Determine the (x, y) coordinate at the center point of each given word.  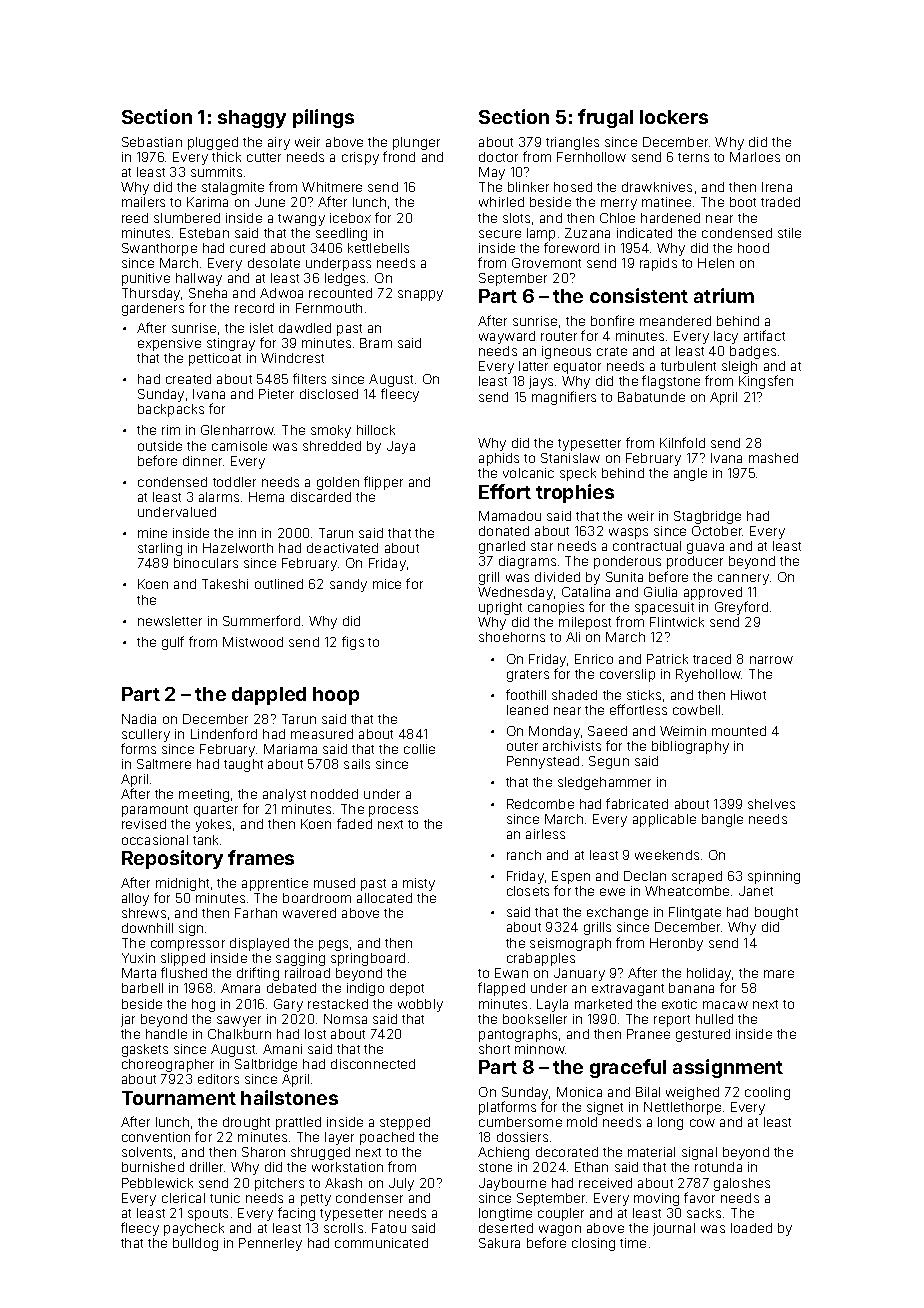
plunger (416, 143)
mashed (773, 458)
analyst (284, 795)
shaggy (252, 119)
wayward (507, 337)
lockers (674, 117)
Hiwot (748, 695)
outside (160, 446)
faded (354, 824)
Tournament (179, 1098)
